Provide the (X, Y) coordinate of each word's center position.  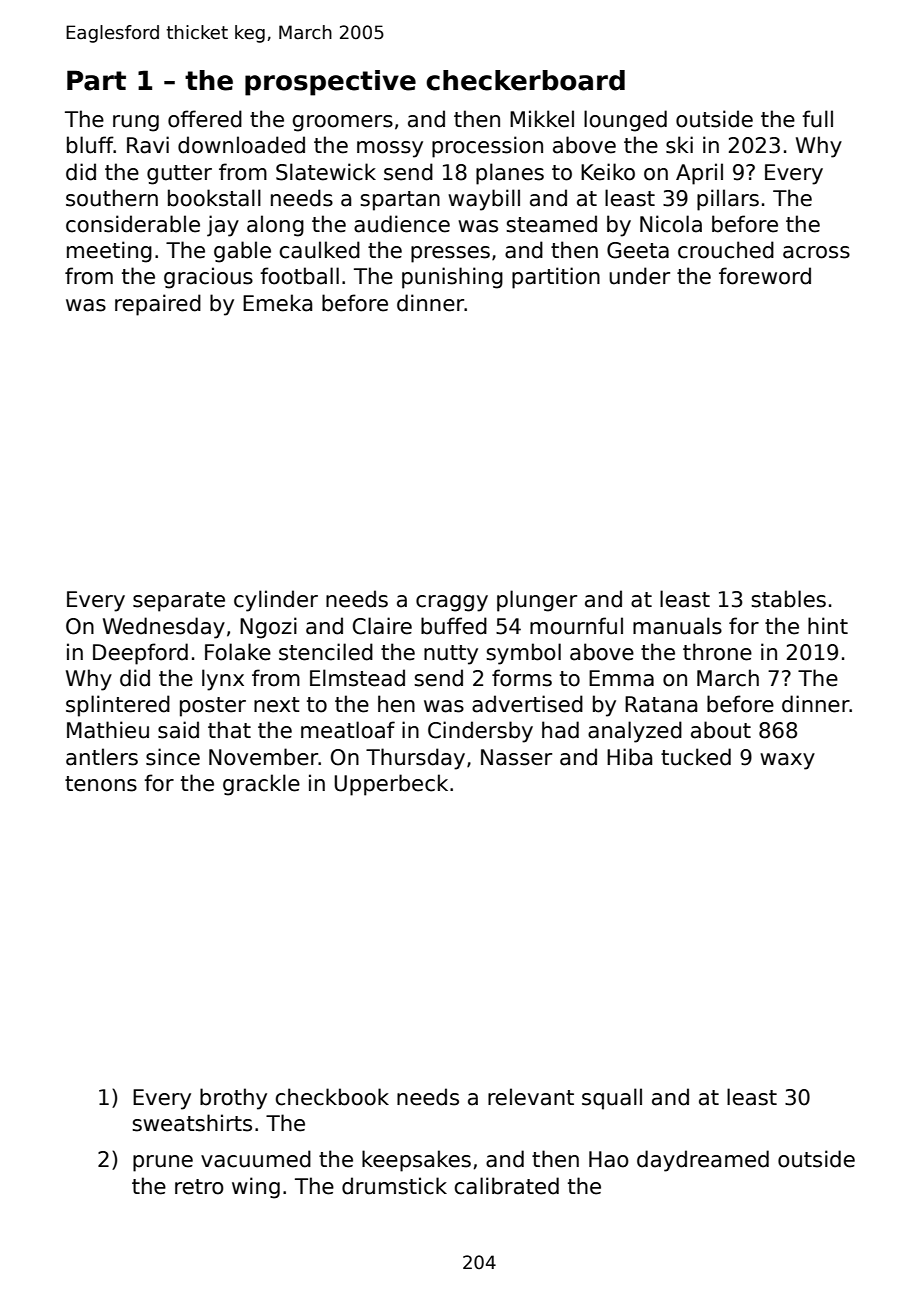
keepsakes (416, 1161)
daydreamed (703, 1161)
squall (612, 1099)
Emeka (277, 303)
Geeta (638, 250)
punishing (452, 278)
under (639, 276)
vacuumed (256, 1159)
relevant (531, 1097)
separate (179, 602)
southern (112, 198)
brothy (233, 1099)
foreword (765, 276)
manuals (677, 626)
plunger (537, 601)
